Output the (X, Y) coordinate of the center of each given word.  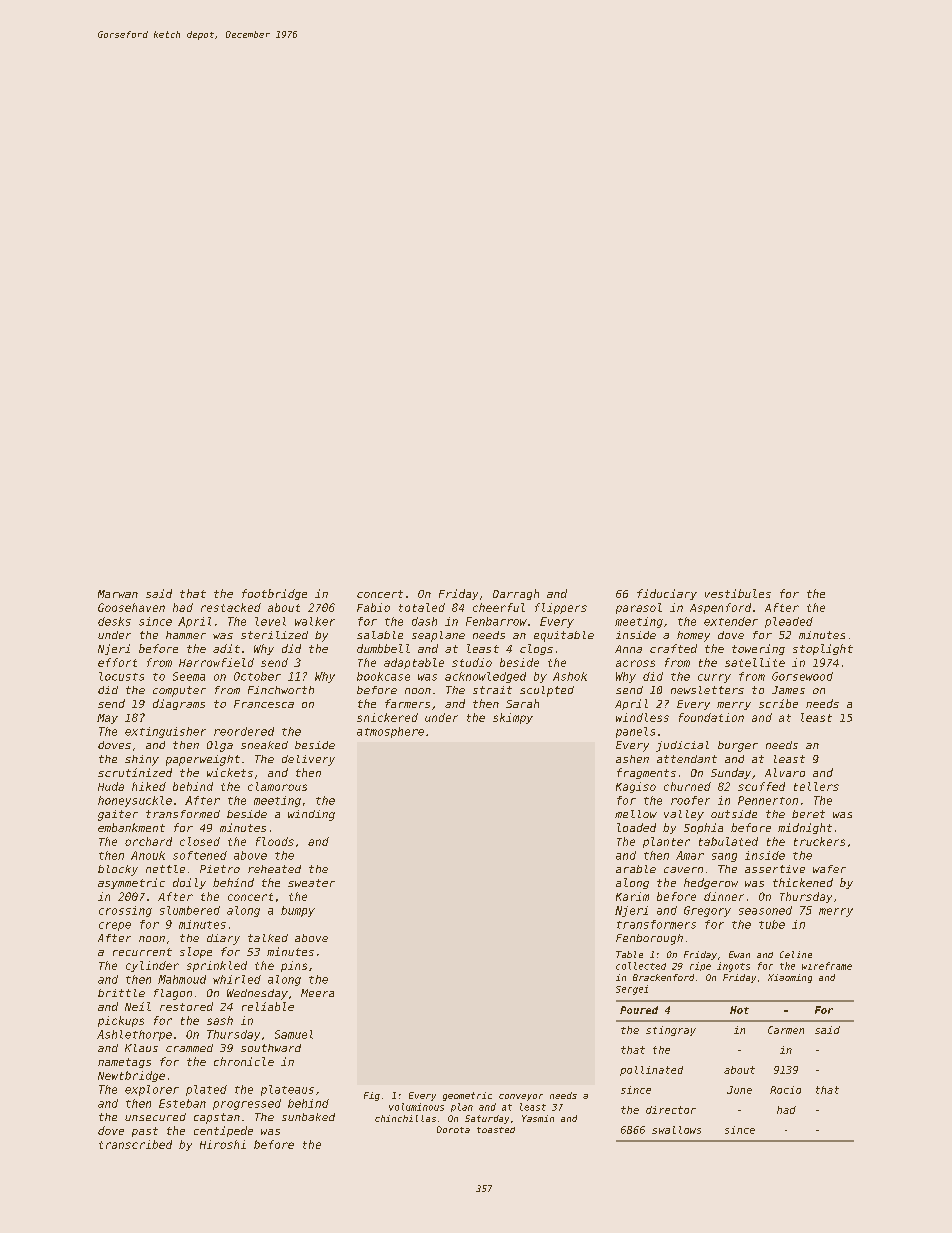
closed (200, 841)
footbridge (274, 594)
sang (724, 857)
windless (642, 717)
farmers (407, 703)
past (145, 1132)
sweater (311, 883)
